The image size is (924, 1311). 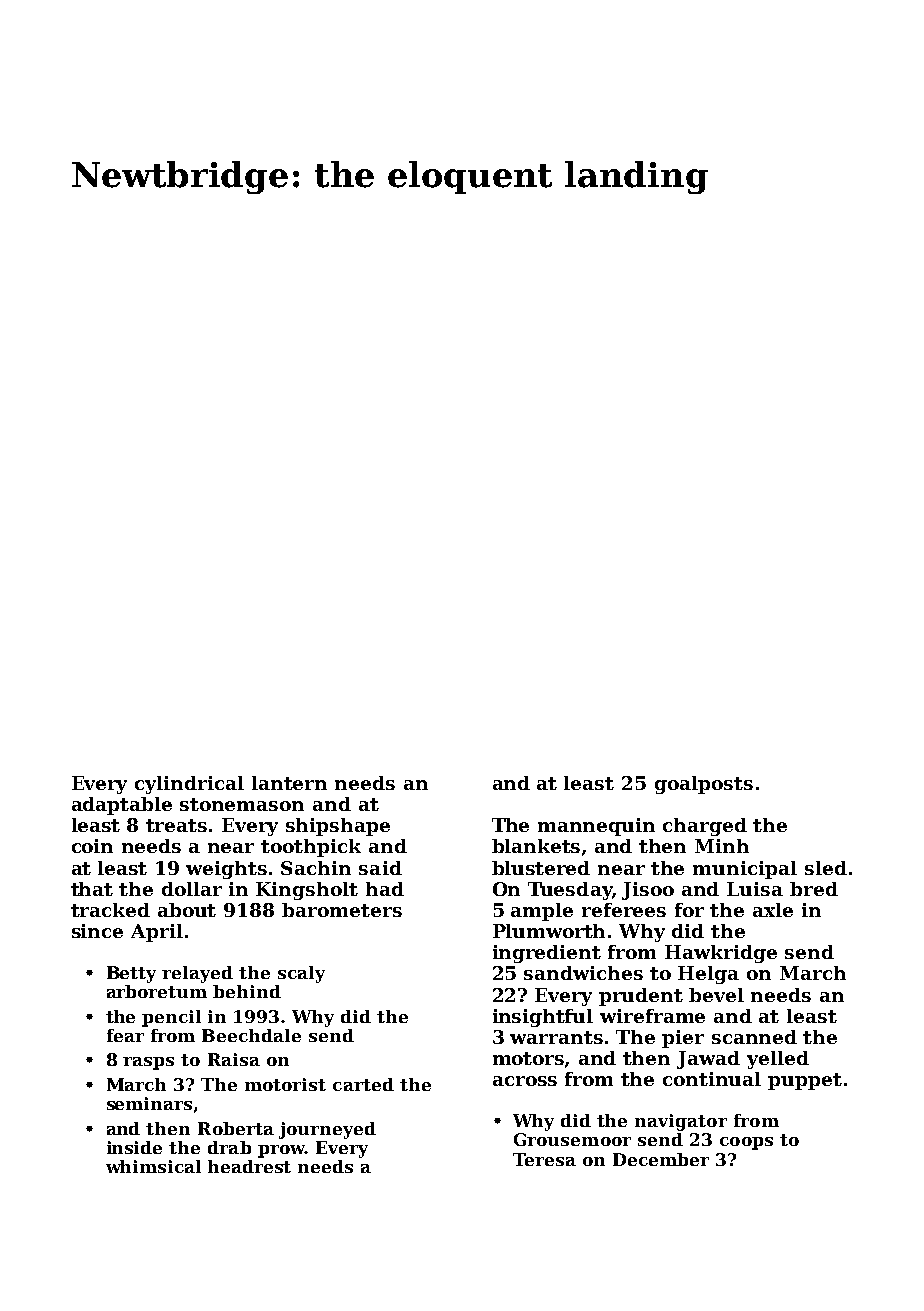 I want to click on adaptable, so click(x=122, y=806).
